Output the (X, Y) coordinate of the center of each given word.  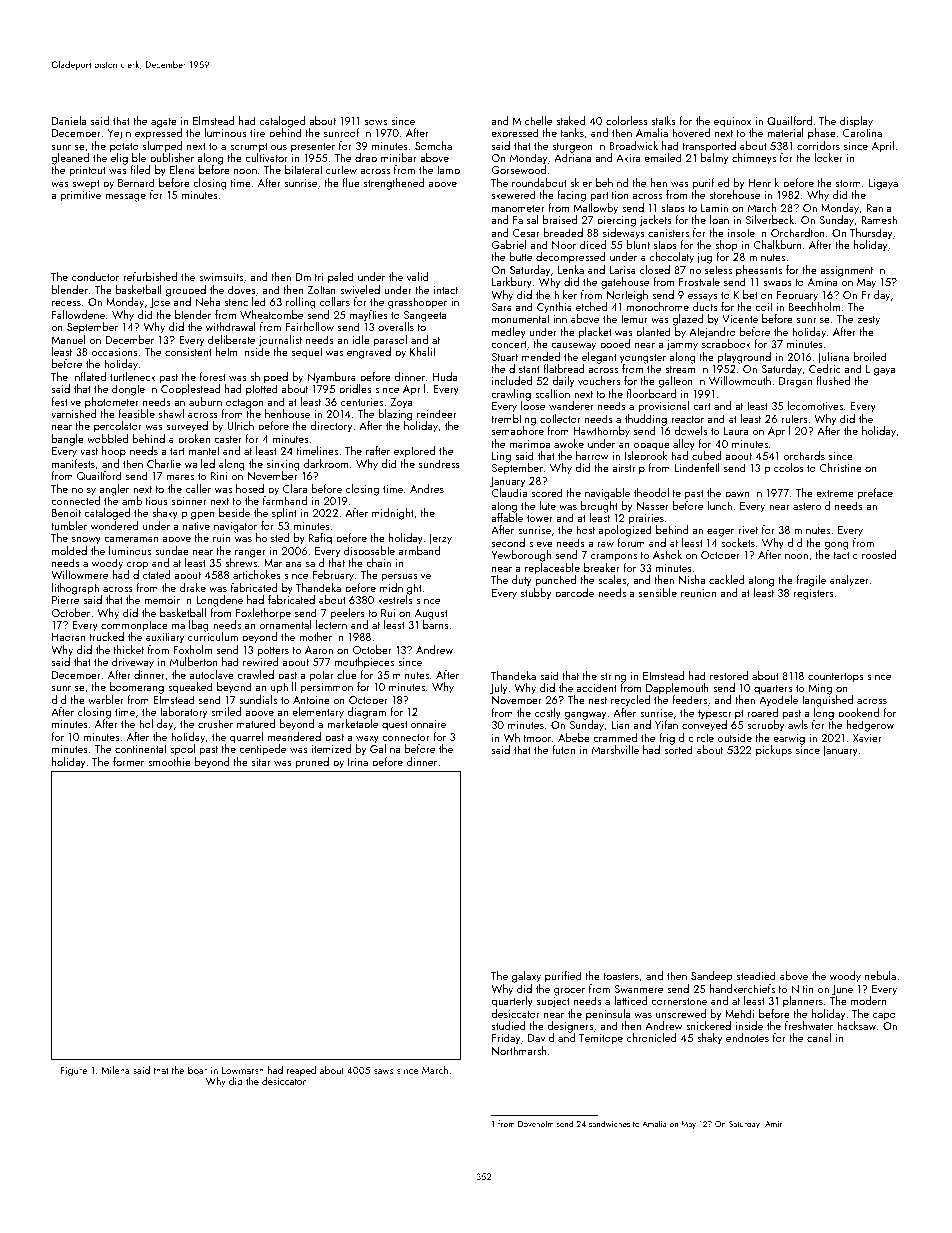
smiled (226, 711)
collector (560, 418)
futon (563, 749)
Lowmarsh (243, 1070)
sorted (678, 749)
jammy (682, 345)
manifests (73, 463)
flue (351, 182)
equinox (732, 122)
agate (164, 123)
